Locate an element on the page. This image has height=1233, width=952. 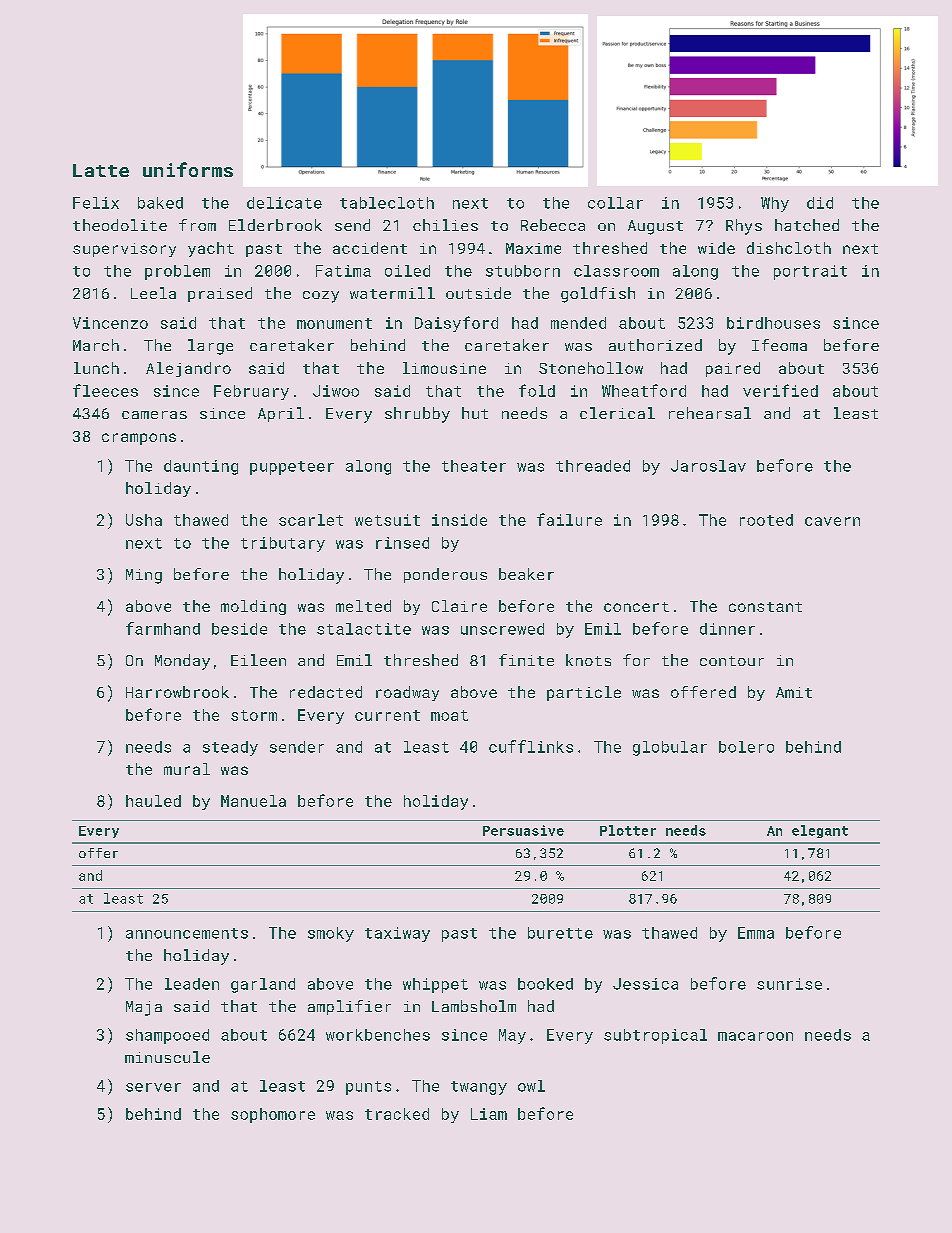
elegant is located at coordinates (820, 831).
